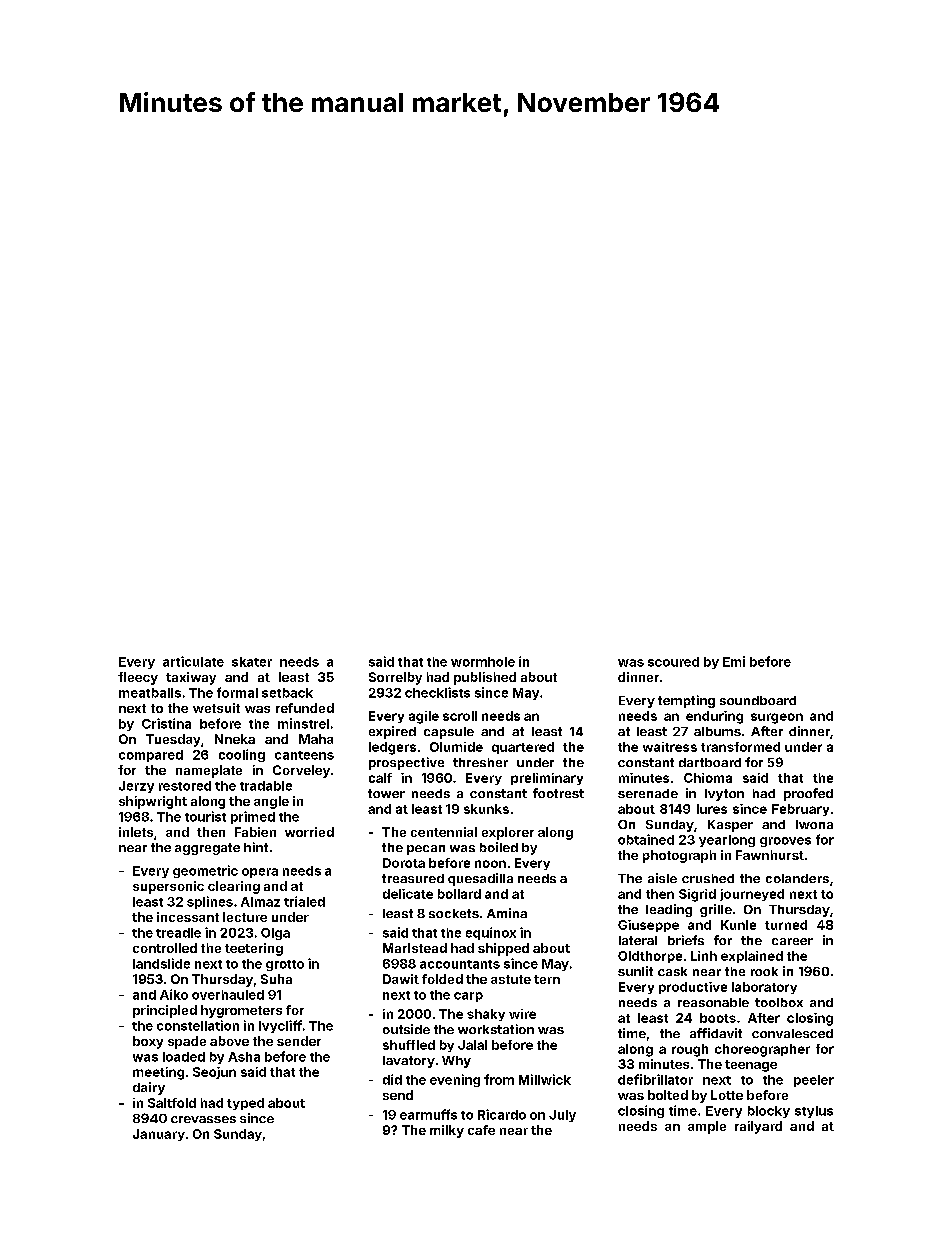 This screenshot has width=952, height=1233. Describe the element at coordinates (159, 1135) in the screenshot. I see `January` at that location.
